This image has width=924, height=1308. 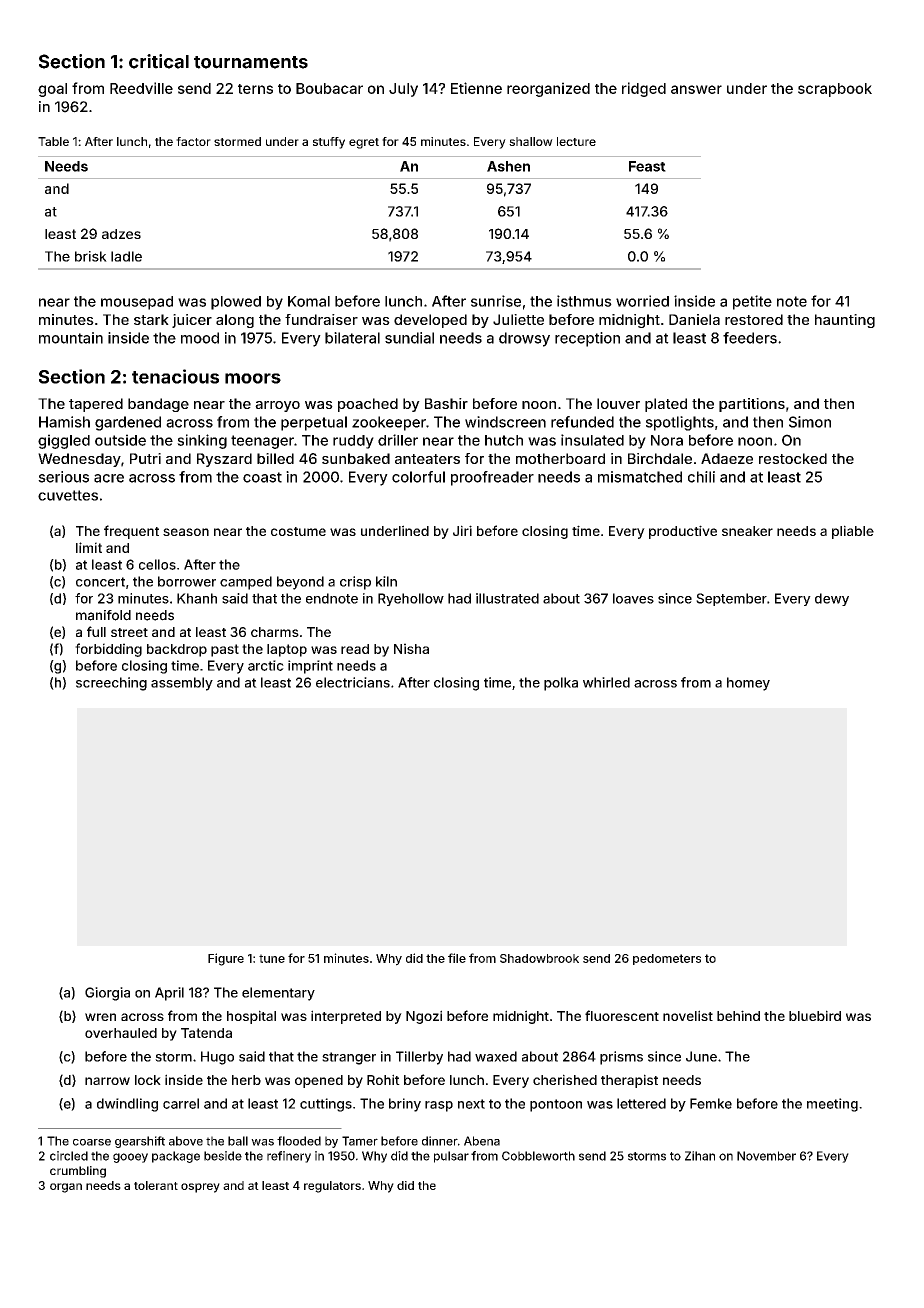 I want to click on whirled, so click(x=606, y=682).
